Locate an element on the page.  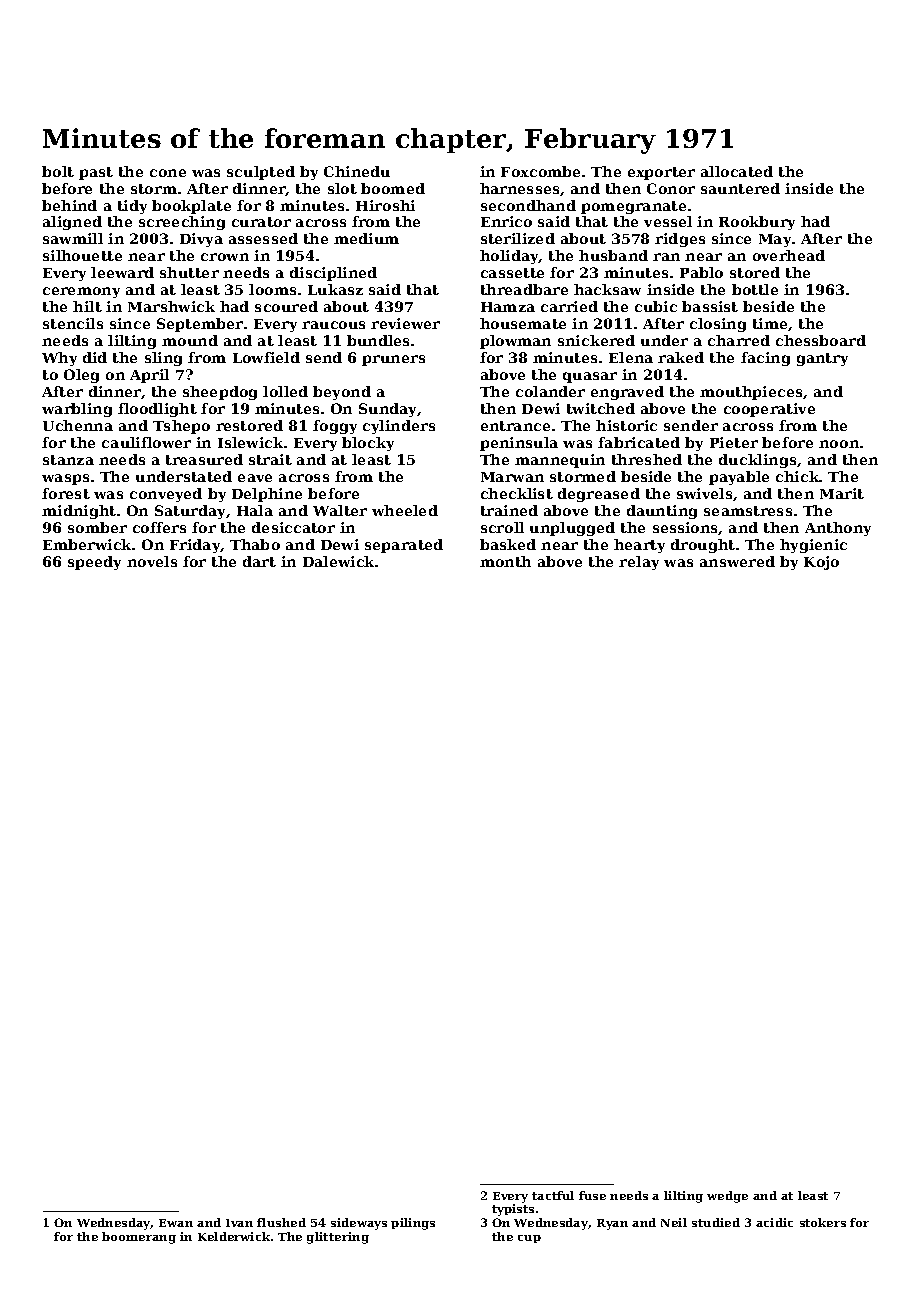
month is located at coordinates (505, 561).
